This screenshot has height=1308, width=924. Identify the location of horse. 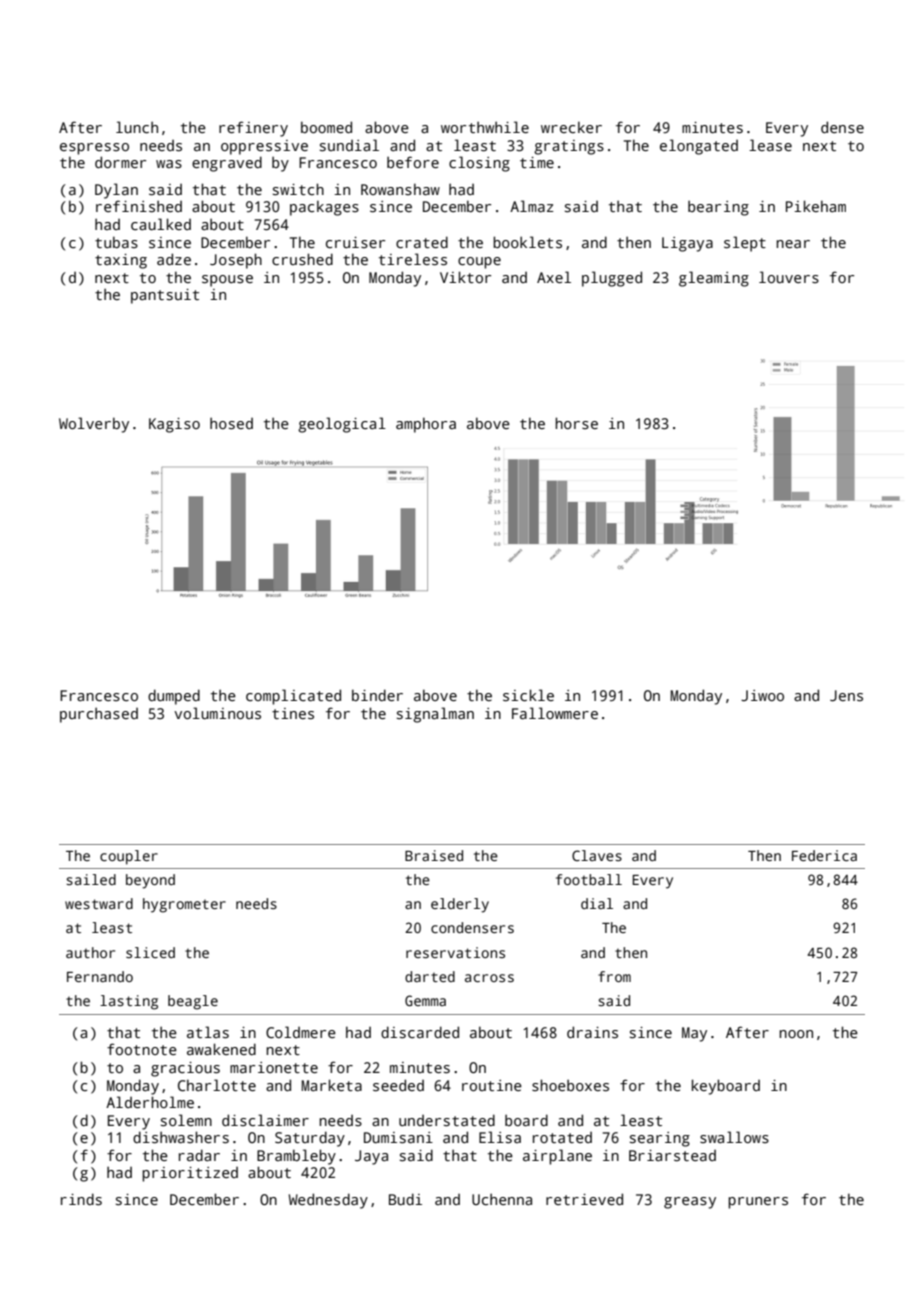
(576, 423).
